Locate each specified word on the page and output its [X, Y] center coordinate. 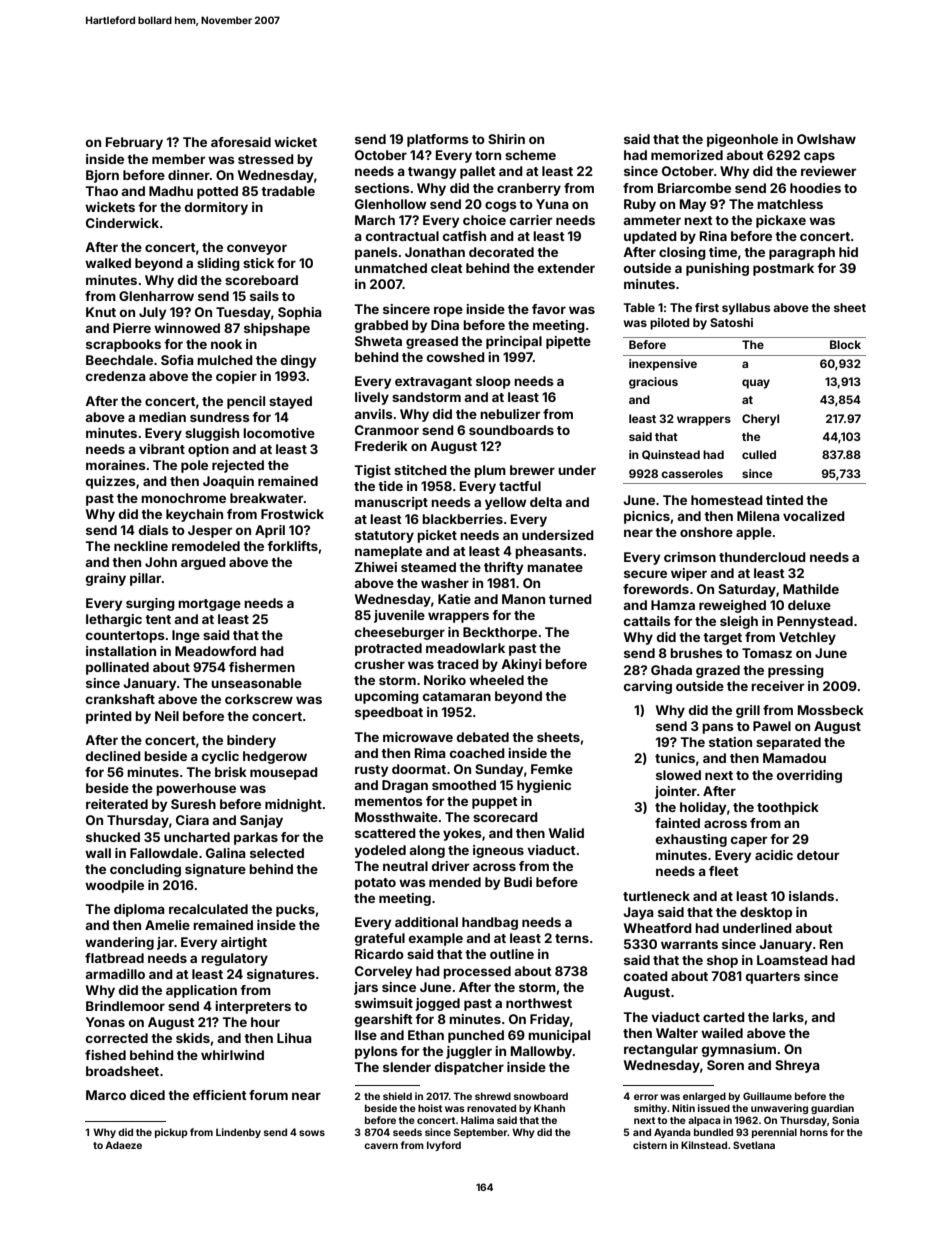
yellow [506, 503]
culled [759, 454]
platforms [438, 140]
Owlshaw [826, 139]
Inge [186, 636]
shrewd [493, 1096]
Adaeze [123, 1145]
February [134, 143]
